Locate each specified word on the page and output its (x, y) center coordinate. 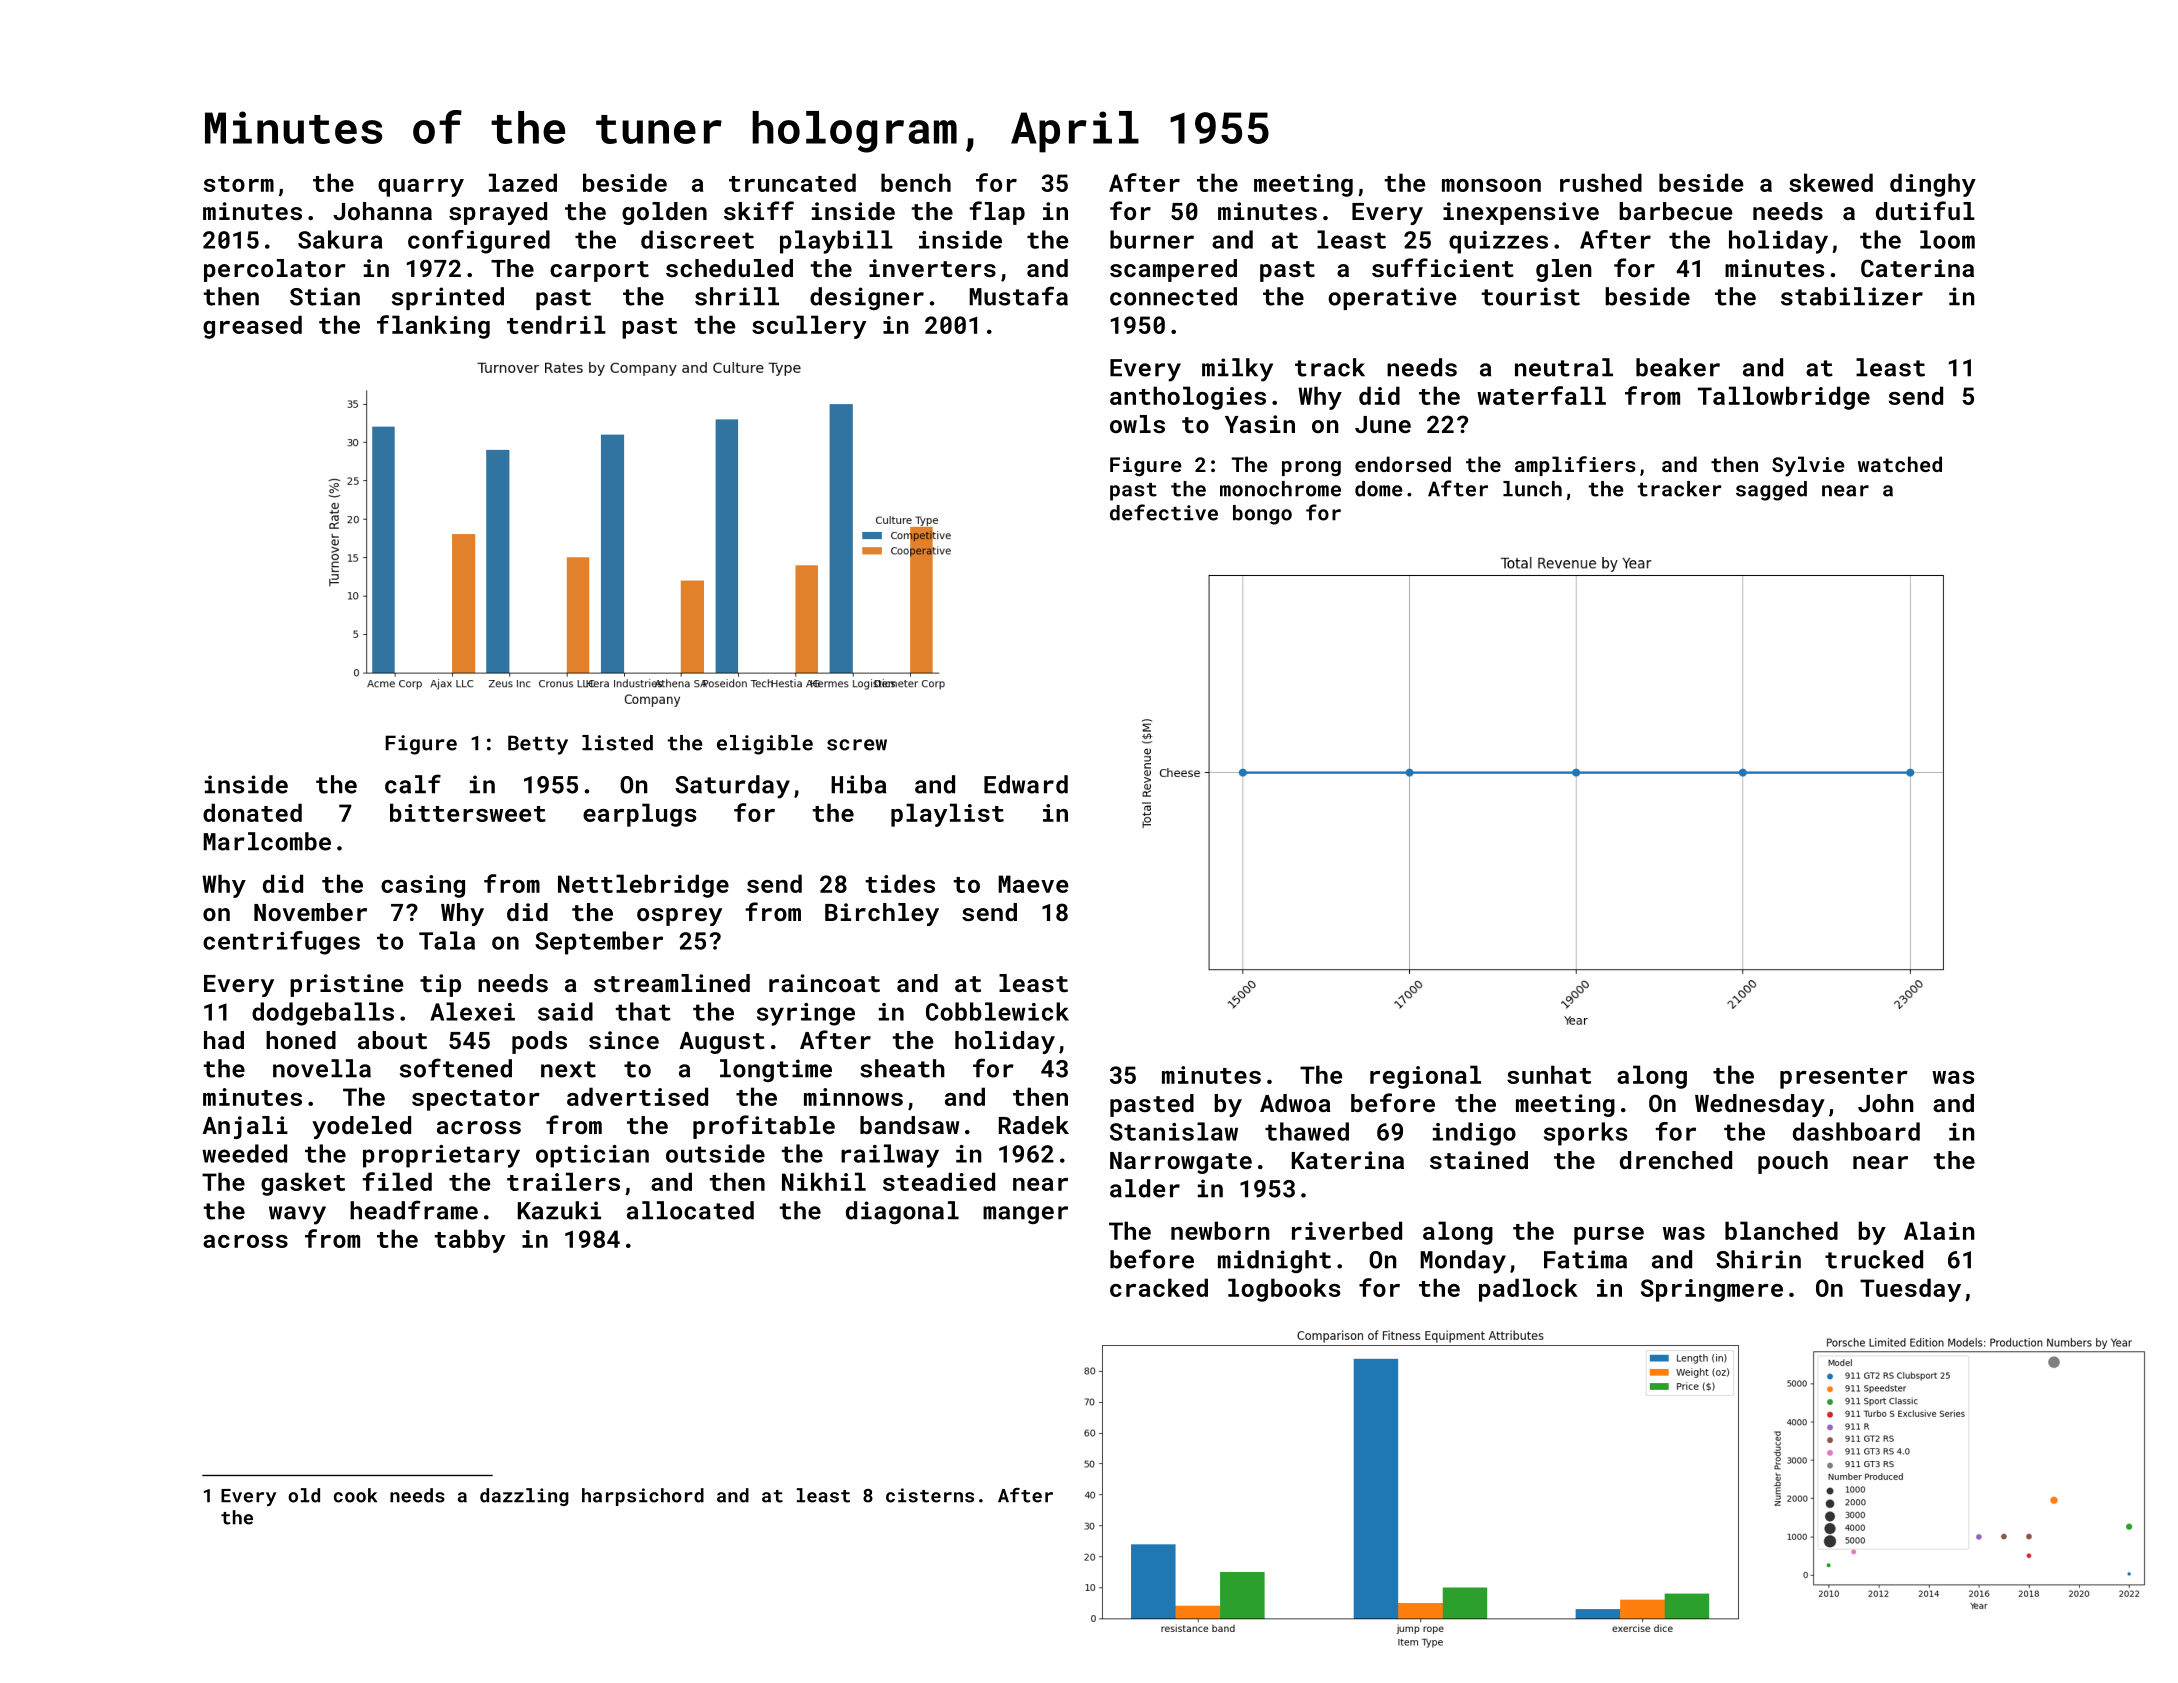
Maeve (1033, 884)
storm (239, 184)
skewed (1831, 182)
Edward (1026, 784)
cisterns (930, 1495)
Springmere (1712, 1290)
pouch (1793, 1162)
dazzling (524, 1497)
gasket (303, 1184)
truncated (792, 182)
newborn (1220, 1230)
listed (617, 743)
